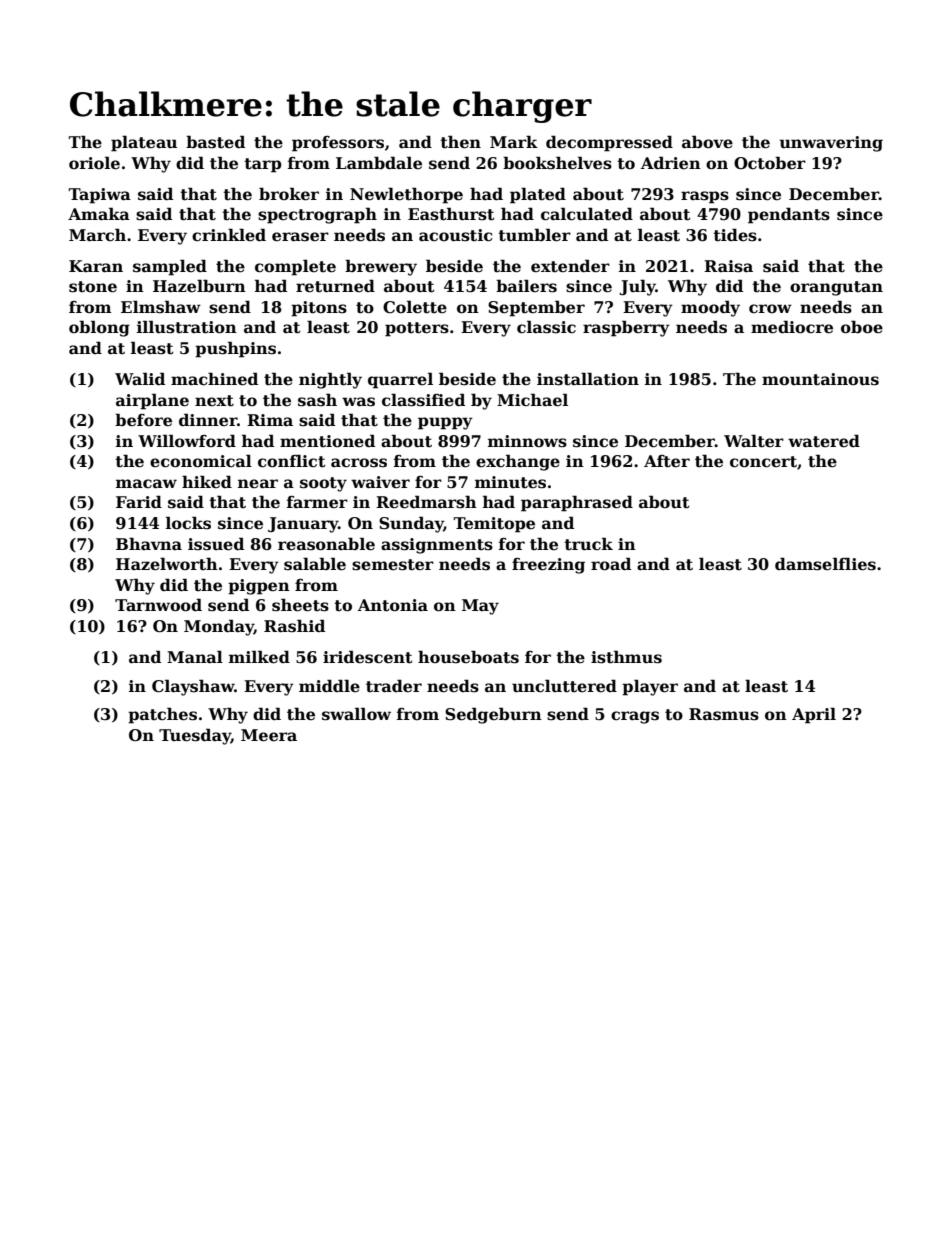 This screenshot has height=1233, width=952. I want to click on concert, so click(763, 462).
